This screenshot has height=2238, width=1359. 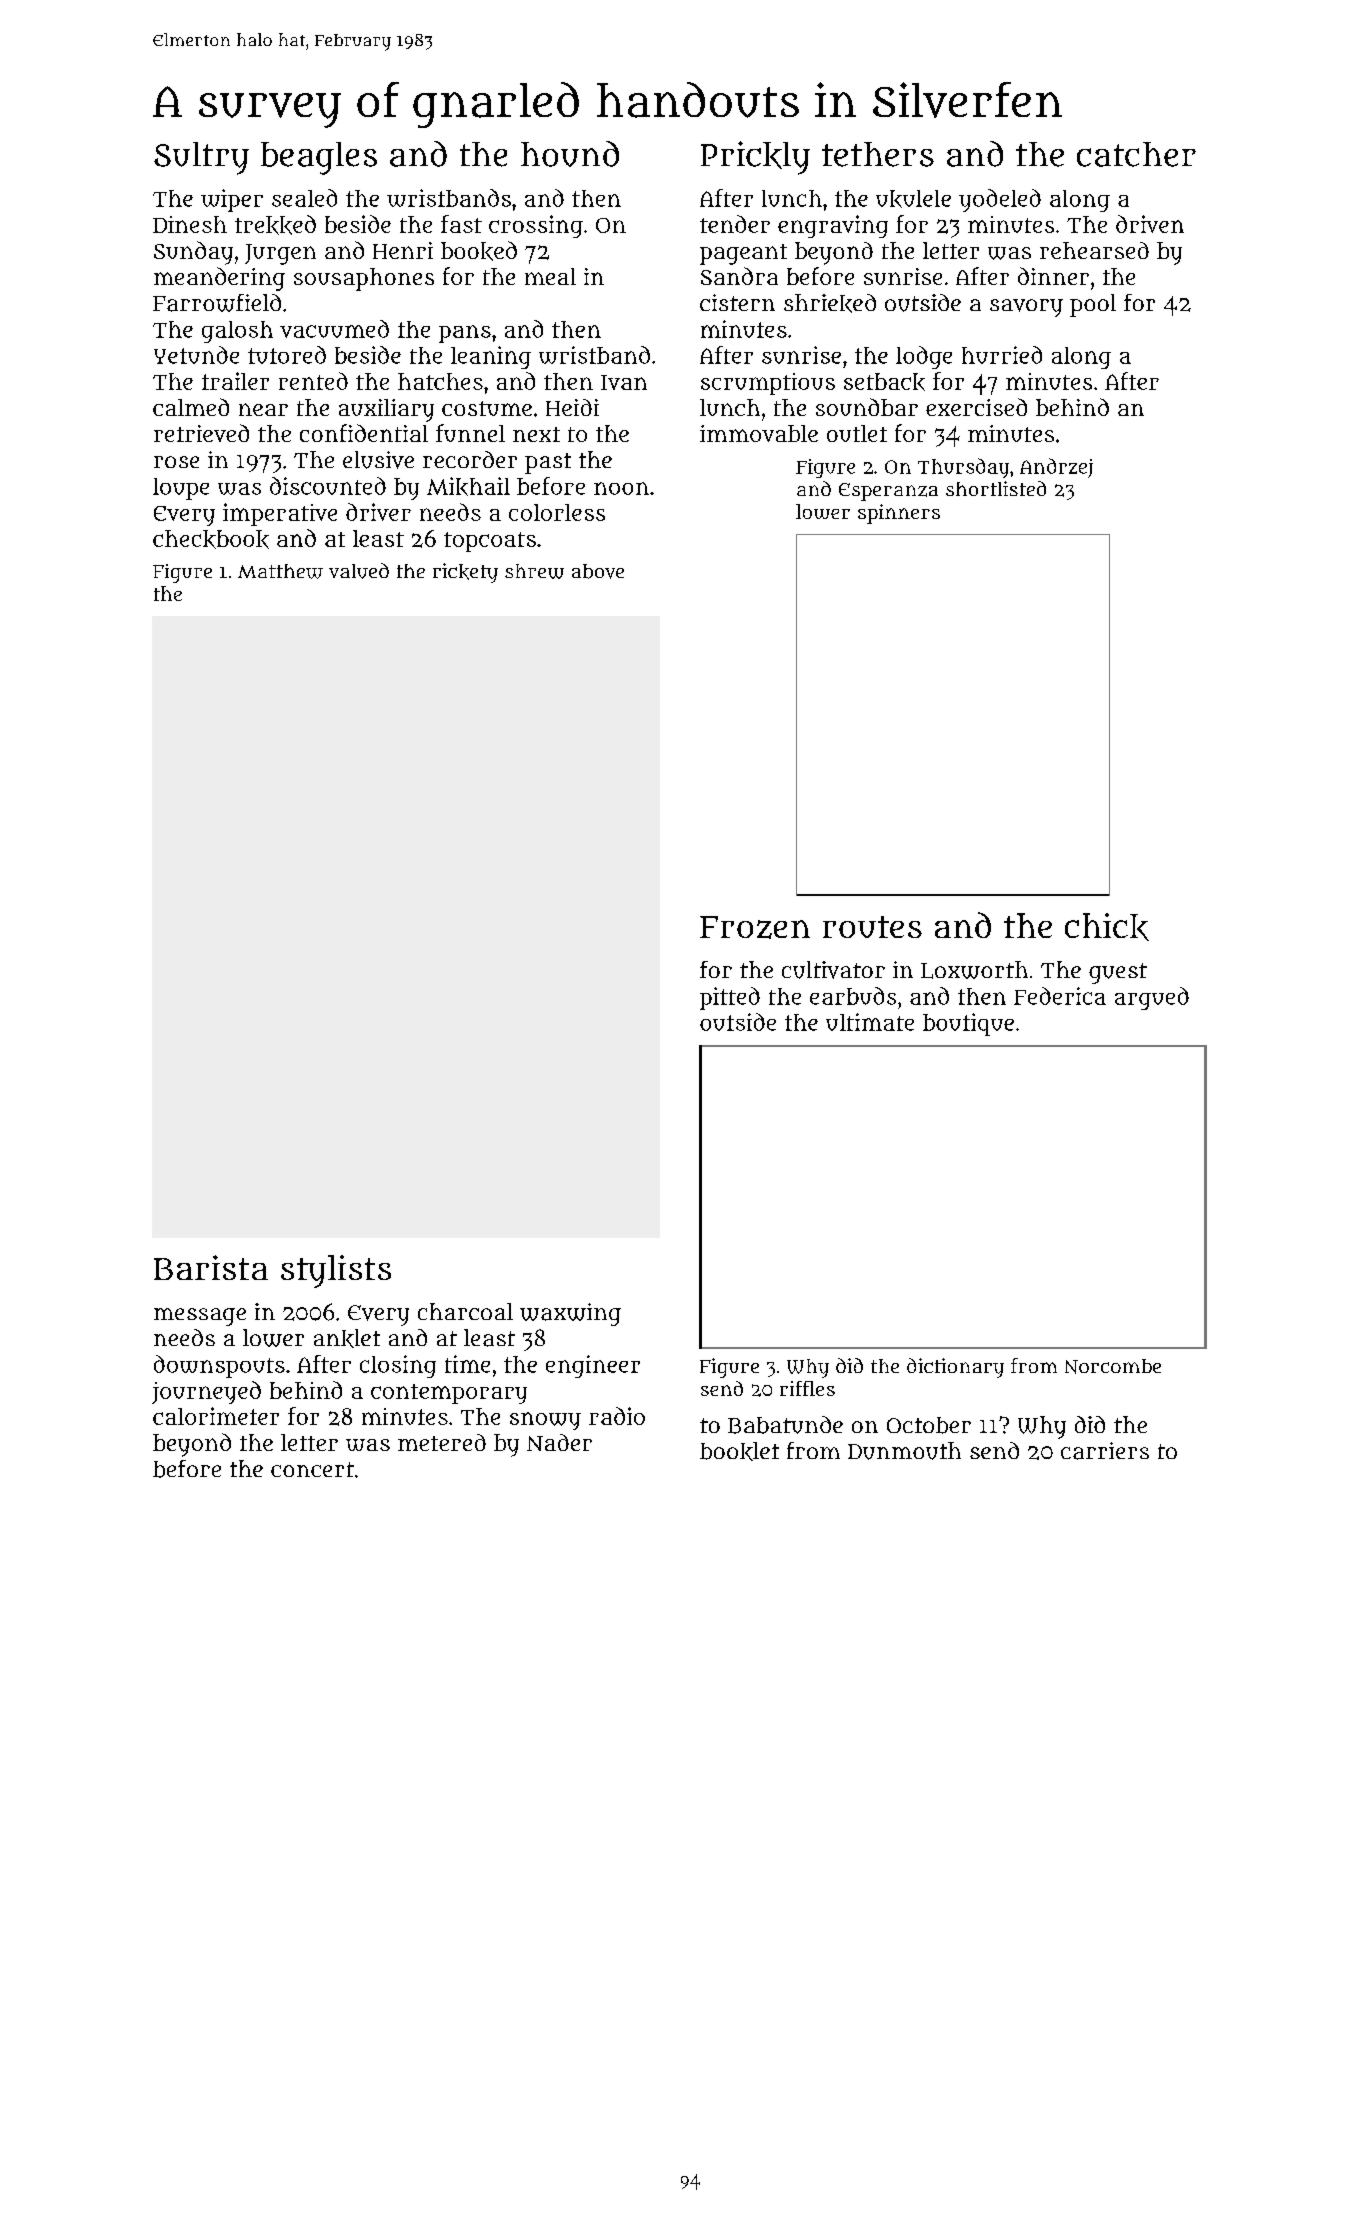 I want to click on spinners, so click(x=899, y=514).
